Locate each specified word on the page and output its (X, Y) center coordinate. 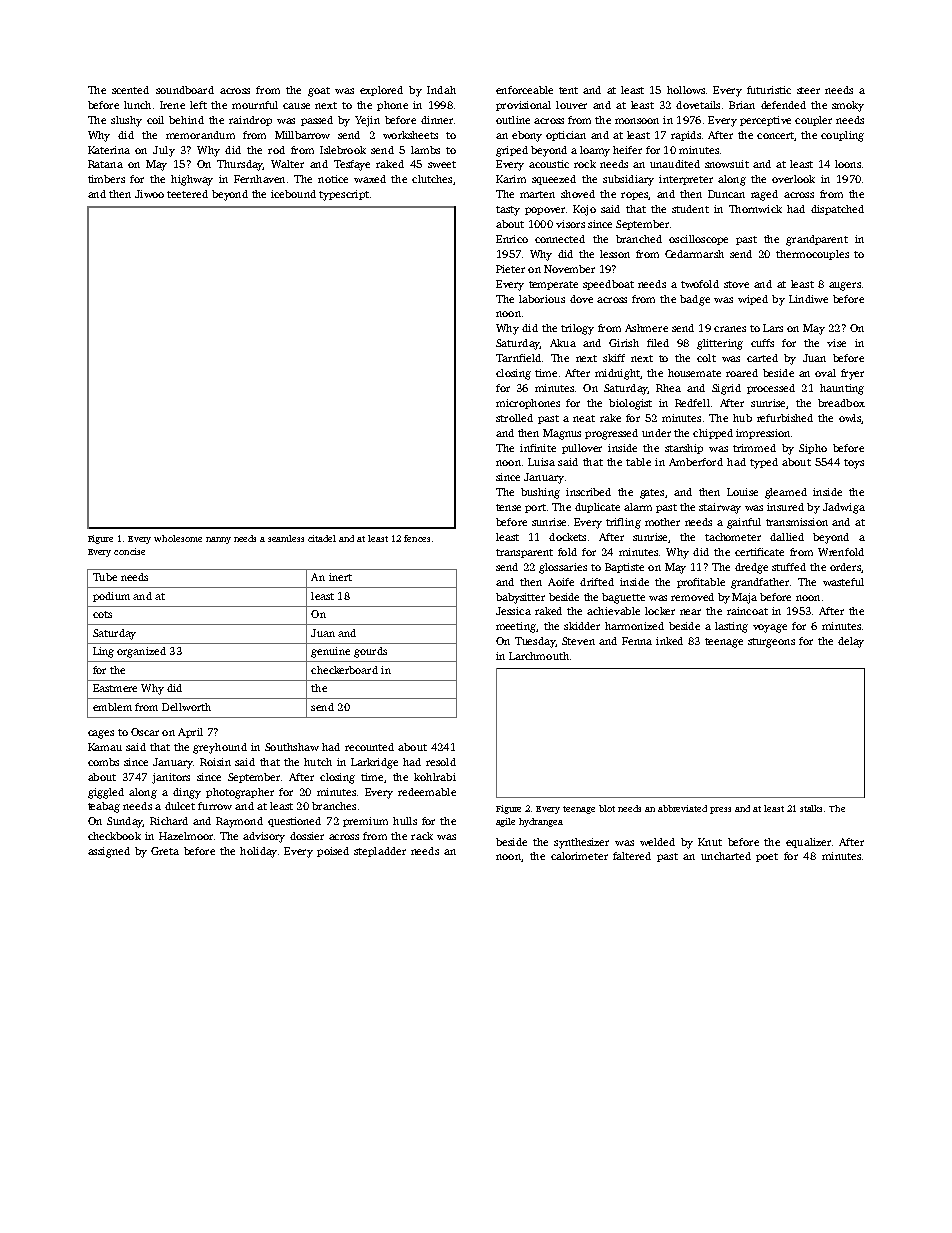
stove (736, 284)
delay (851, 642)
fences (417, 538)
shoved (578, 194)
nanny (218, 540)
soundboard (185, 90)
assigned (109, 852)
